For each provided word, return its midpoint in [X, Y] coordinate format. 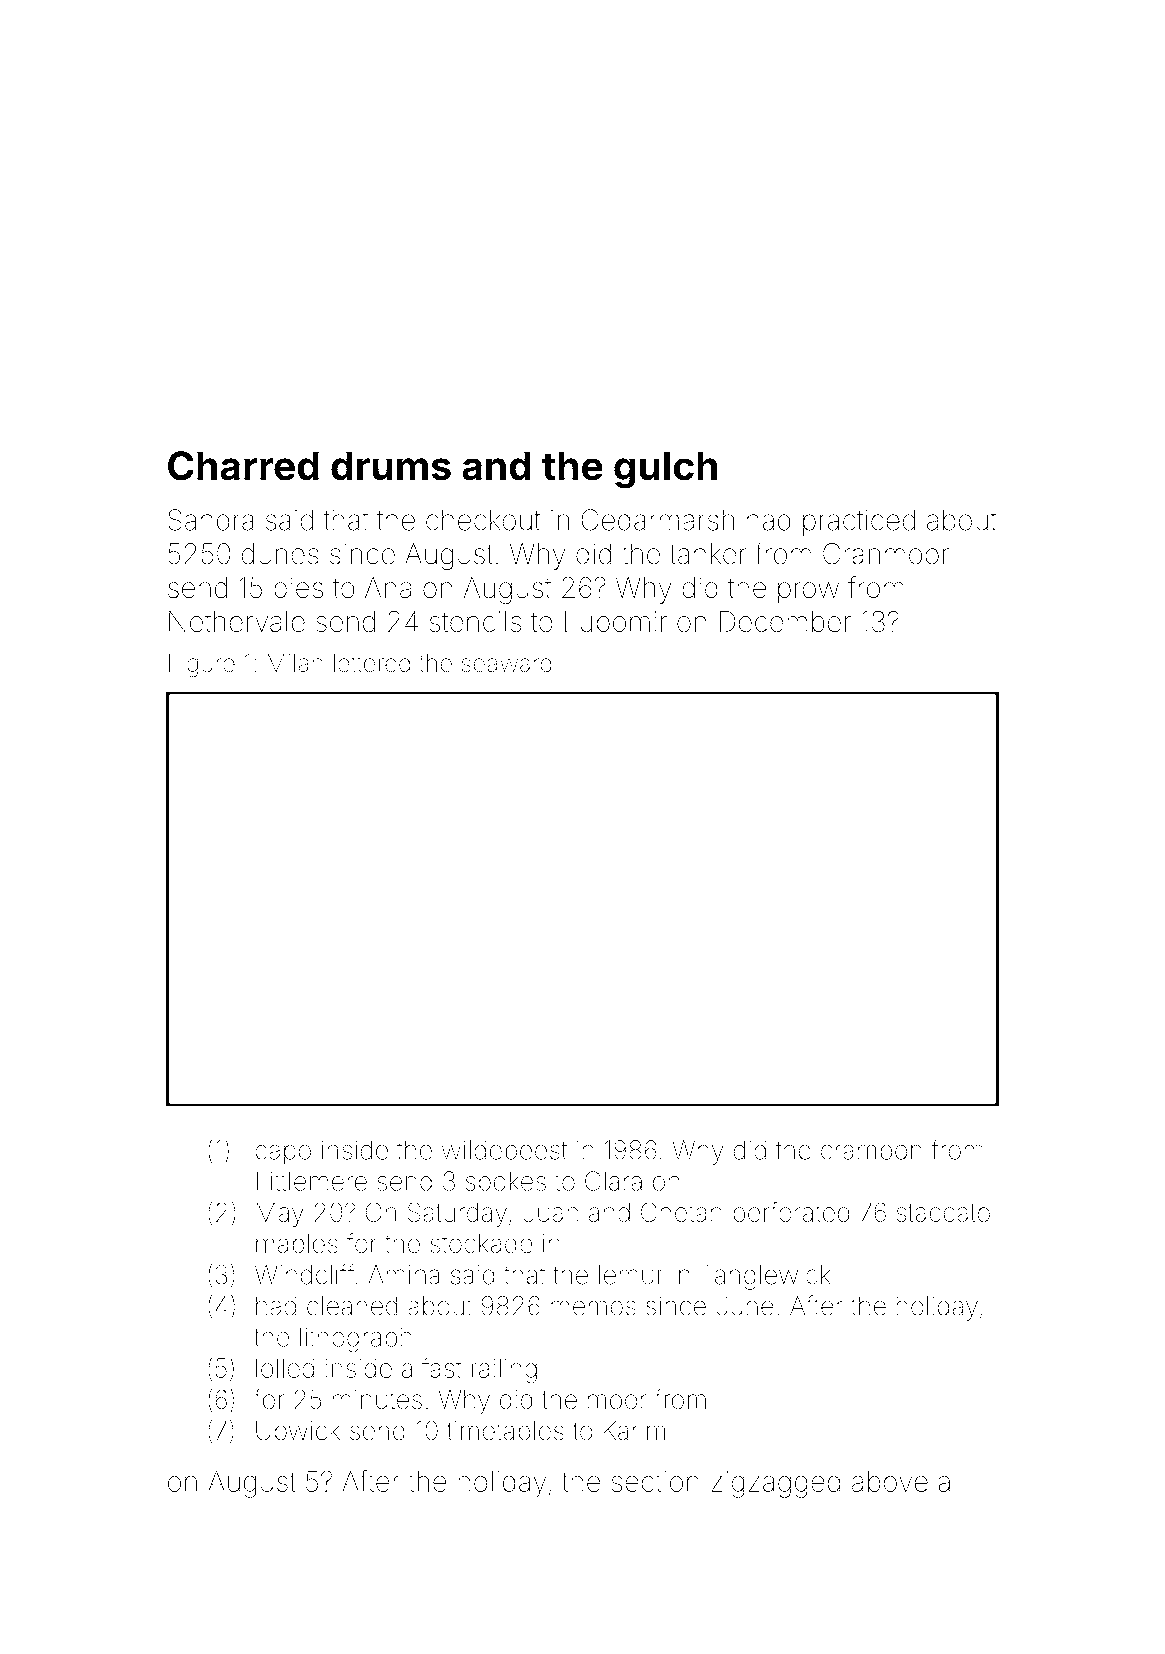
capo [283, 1154]
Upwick [298, 1433]
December [785, 622]
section [655, 1481]
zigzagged [775, 1484]
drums [391, 466]
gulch [665, 470]
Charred [243, 466]
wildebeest [504, 1150]
